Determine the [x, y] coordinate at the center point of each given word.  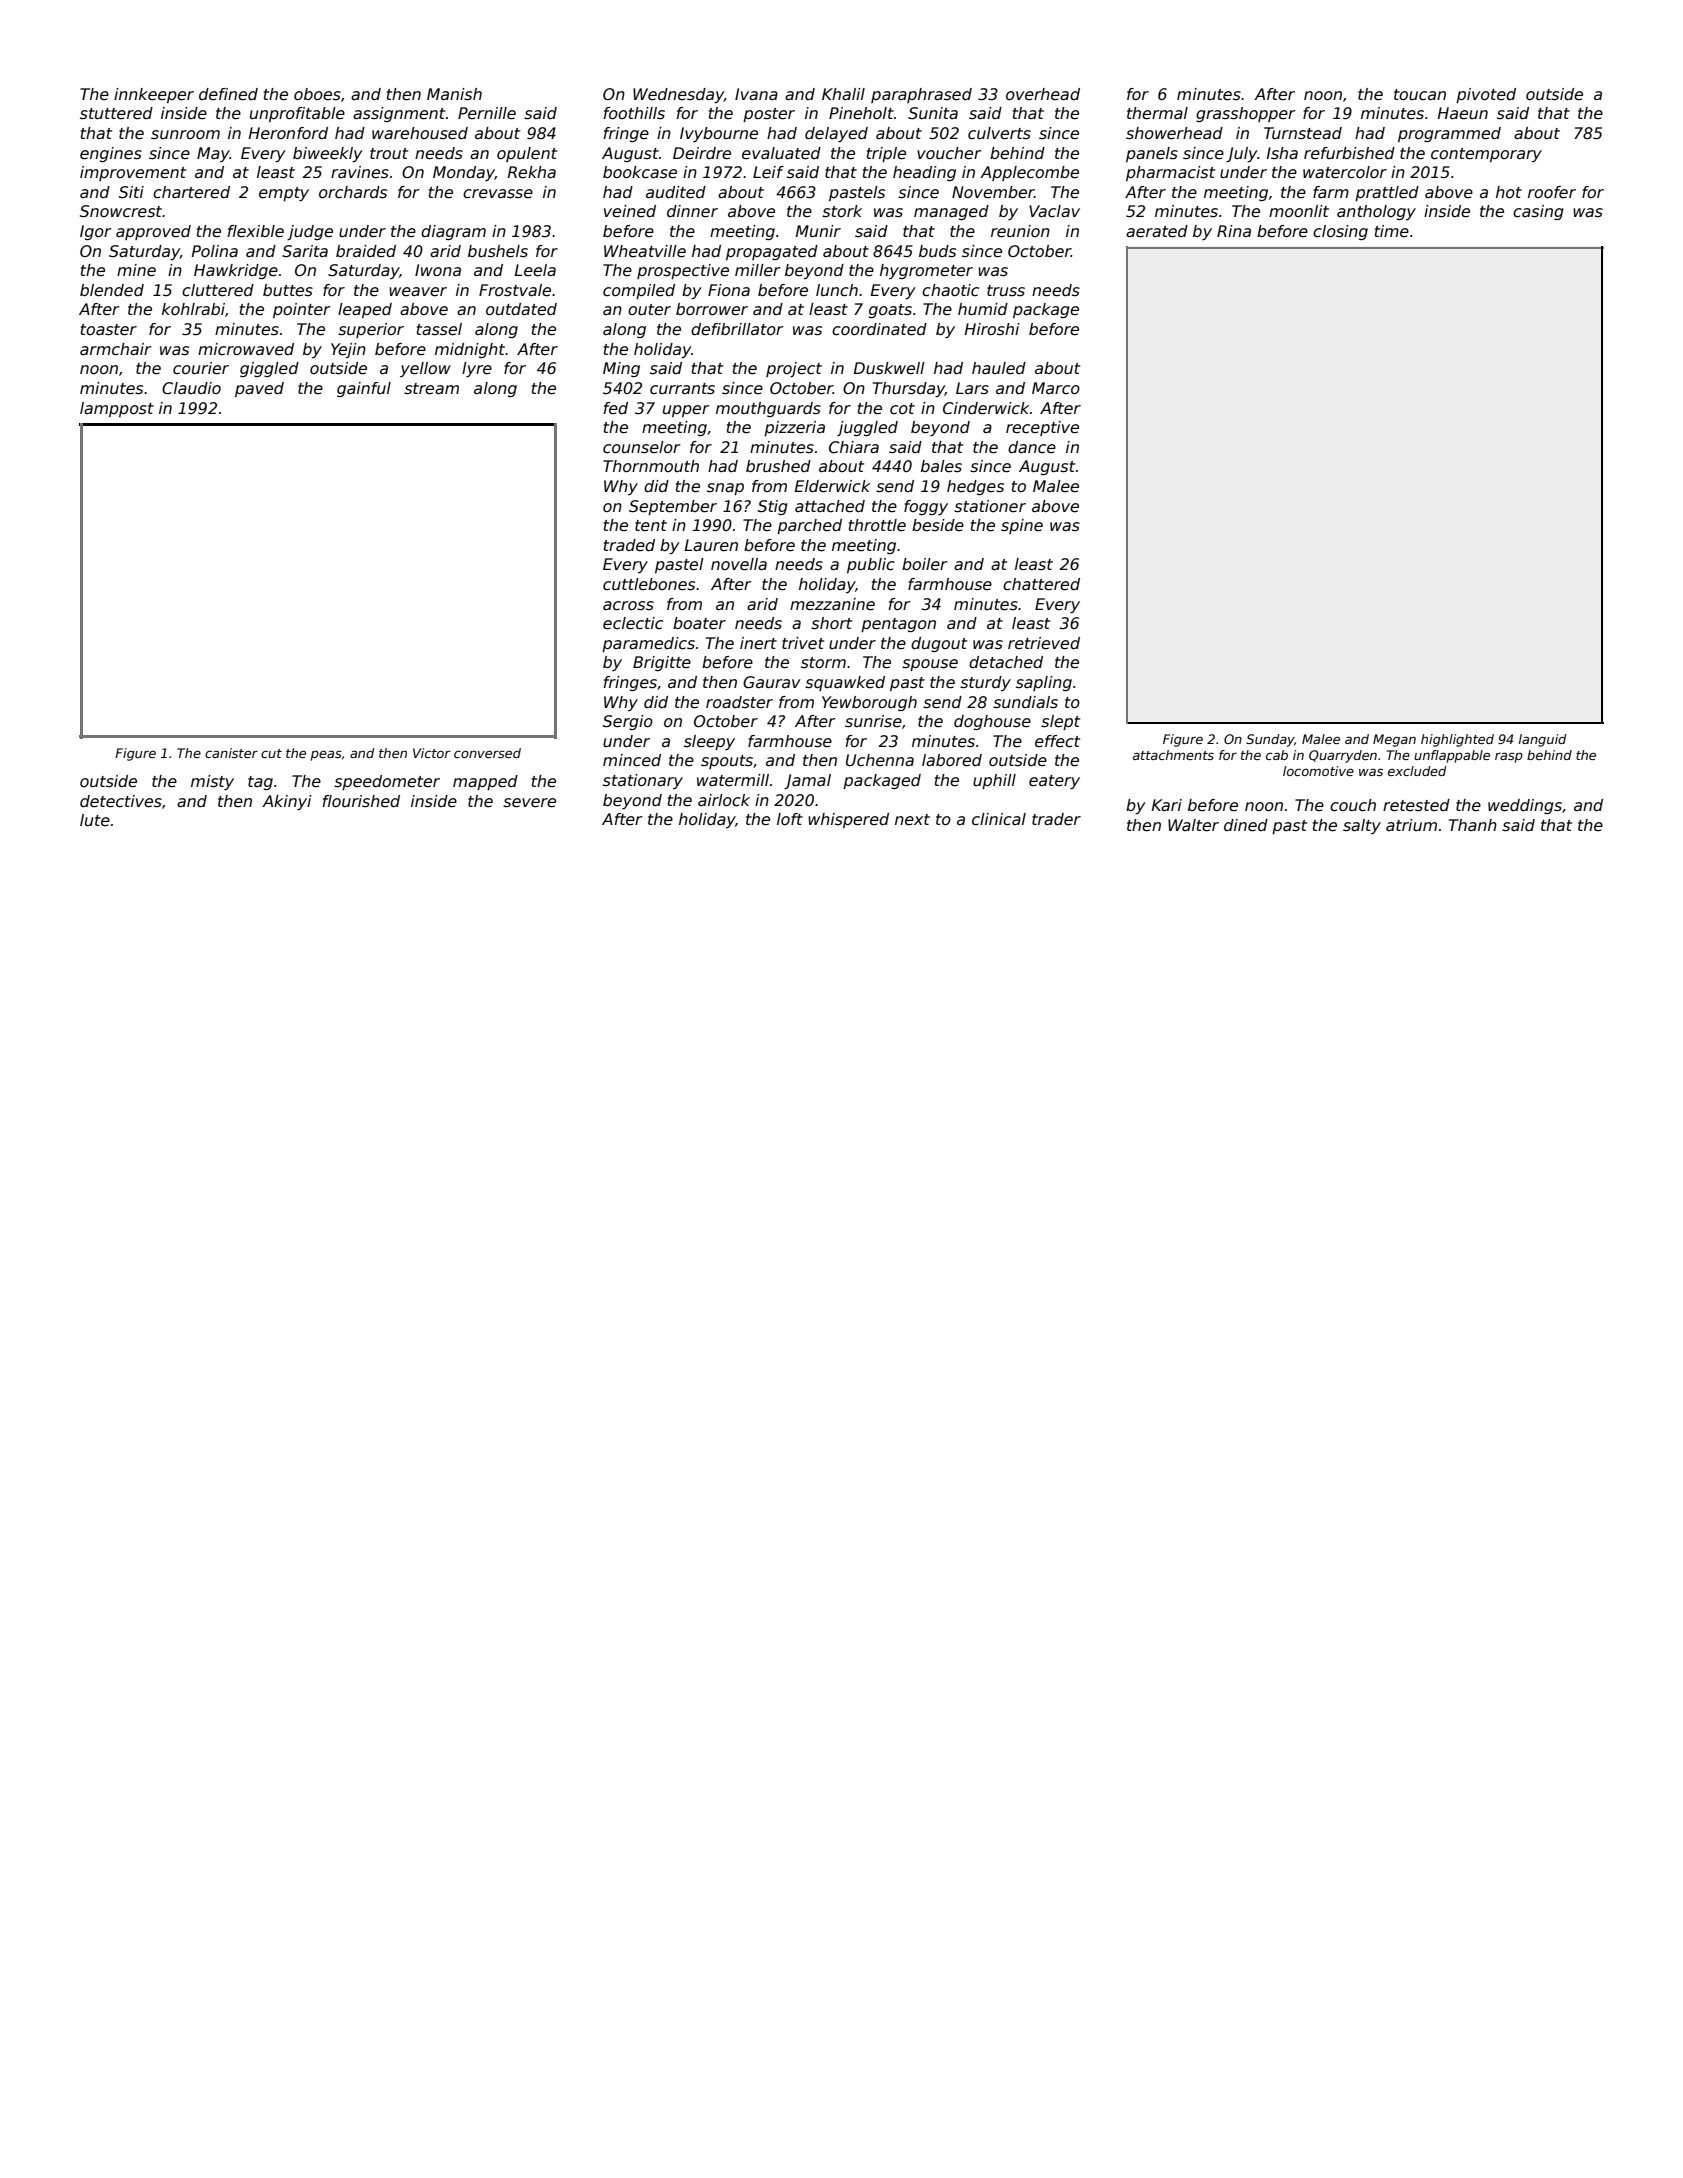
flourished [361, 801]
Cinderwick [986, 408]
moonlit [1299, 211]
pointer [302, 310]
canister [231, 753]
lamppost [117, 409]
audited [676, 192]
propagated [772, 252]
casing [1538, 212]
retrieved [1044, 643]
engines [111, 154]
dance [1032, 447]
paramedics [648, 644]
